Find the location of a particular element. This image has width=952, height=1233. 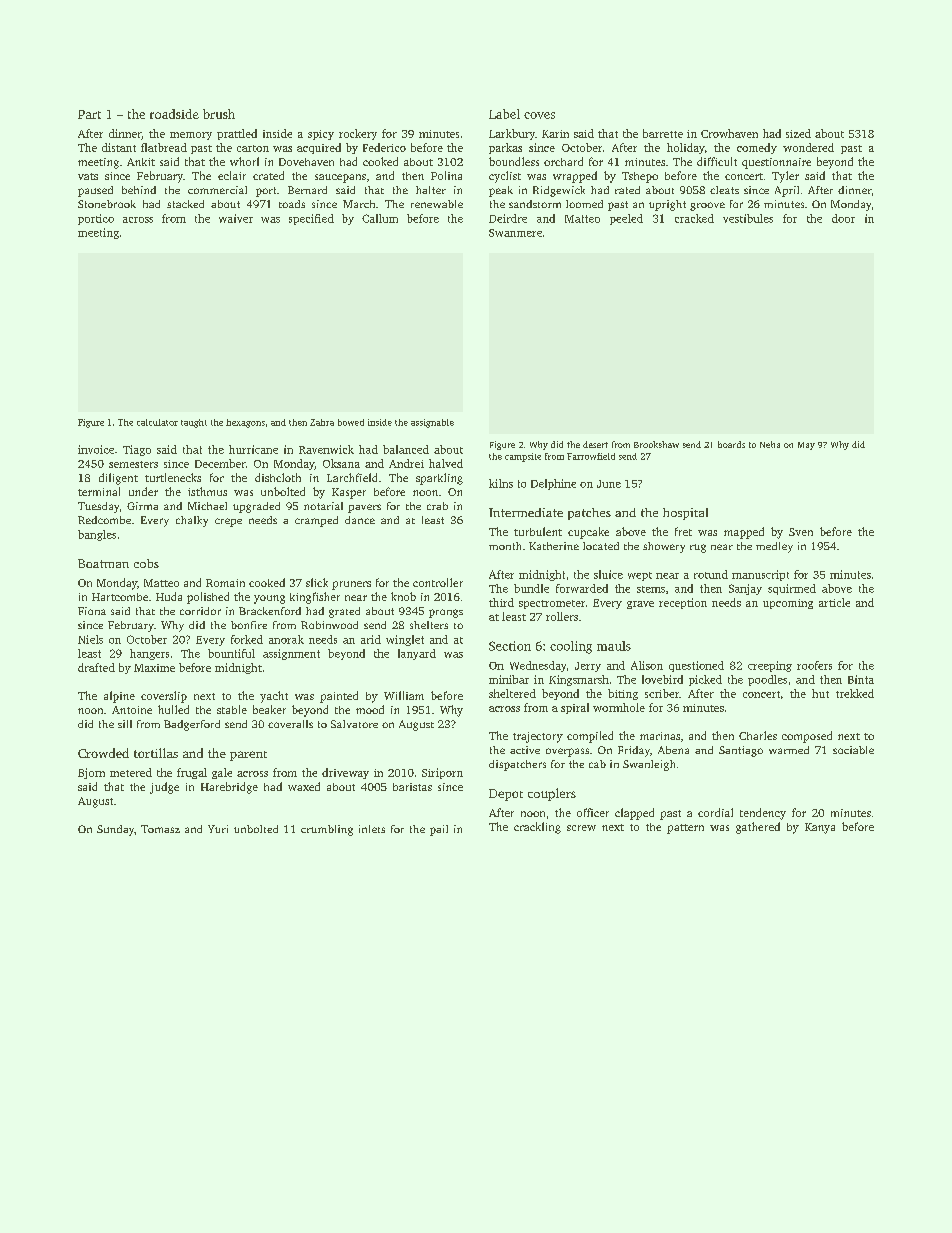

Ravenwick is located at coordinates (326, 449).
